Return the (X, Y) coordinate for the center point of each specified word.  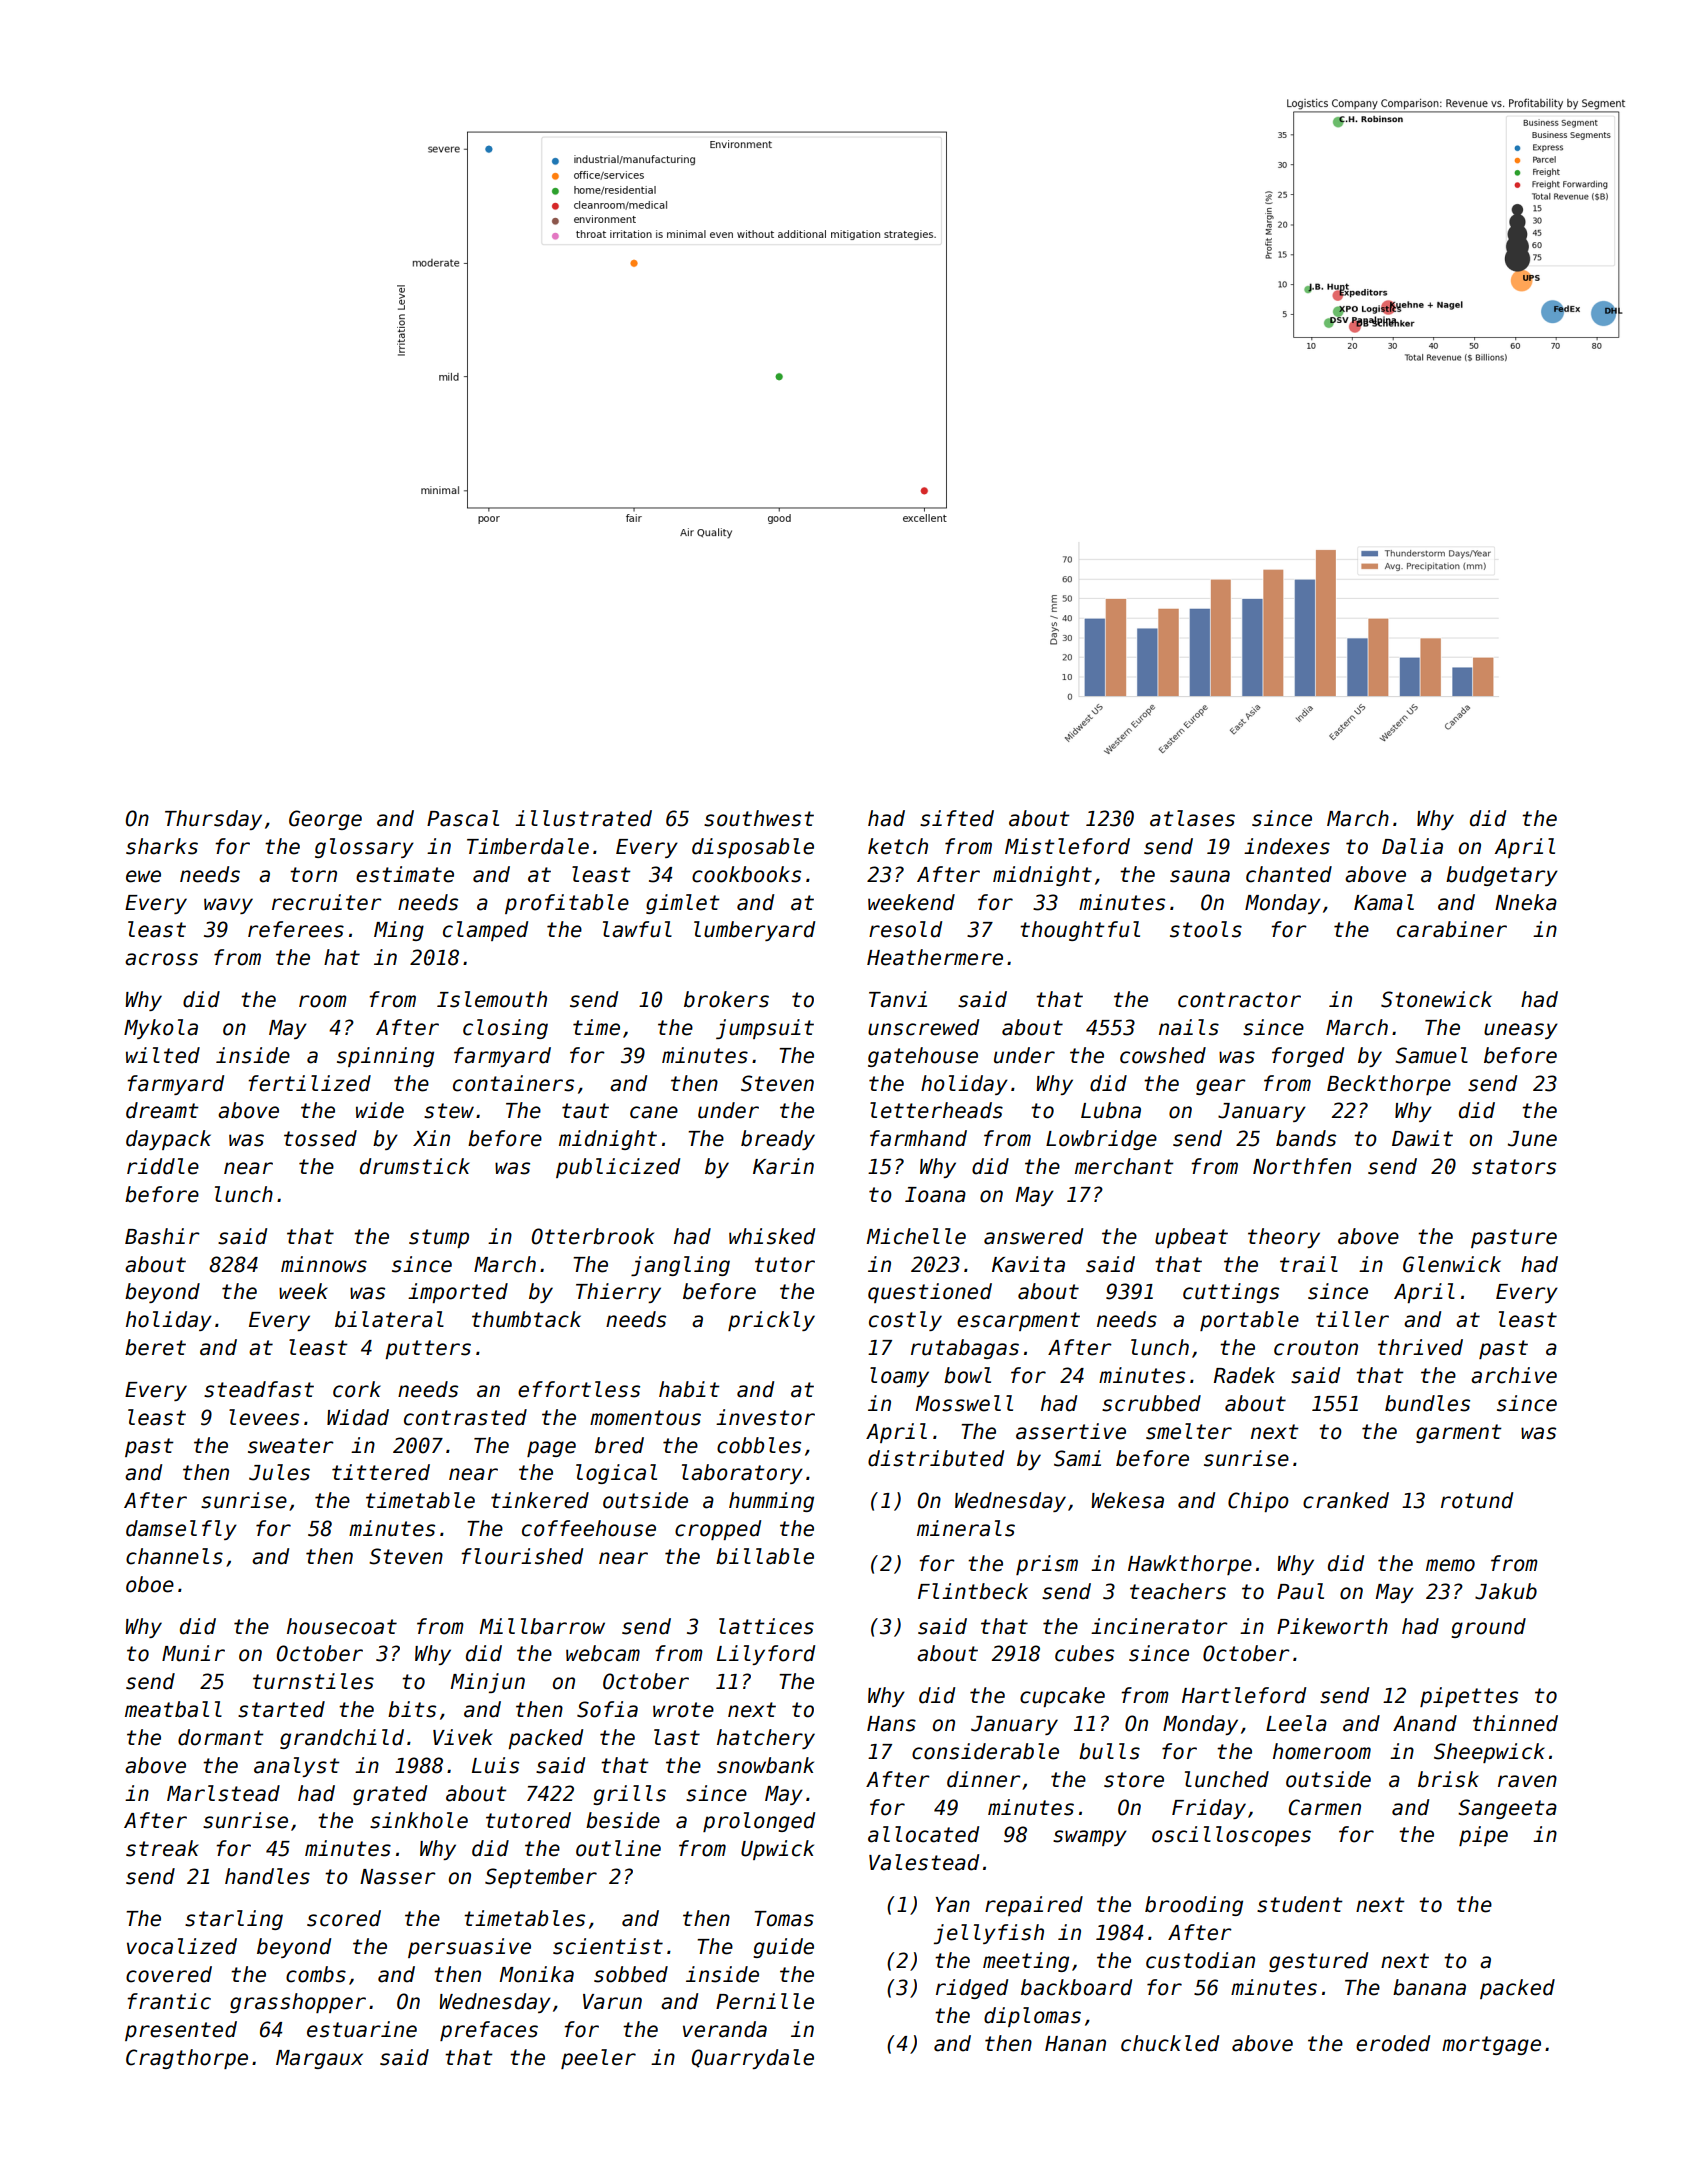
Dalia (1412, 846)
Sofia (607, 1709)
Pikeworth (1332, 1626)
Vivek (463, 1737)
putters (428, 1349)
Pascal (463, 818)
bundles (1427, 1403)
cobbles (759, 1445)
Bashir (162, 1236)
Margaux (319, 2059)
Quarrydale (753, 2059)
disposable (753, 848)
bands (1306, 1138)
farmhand (918, 1138)
